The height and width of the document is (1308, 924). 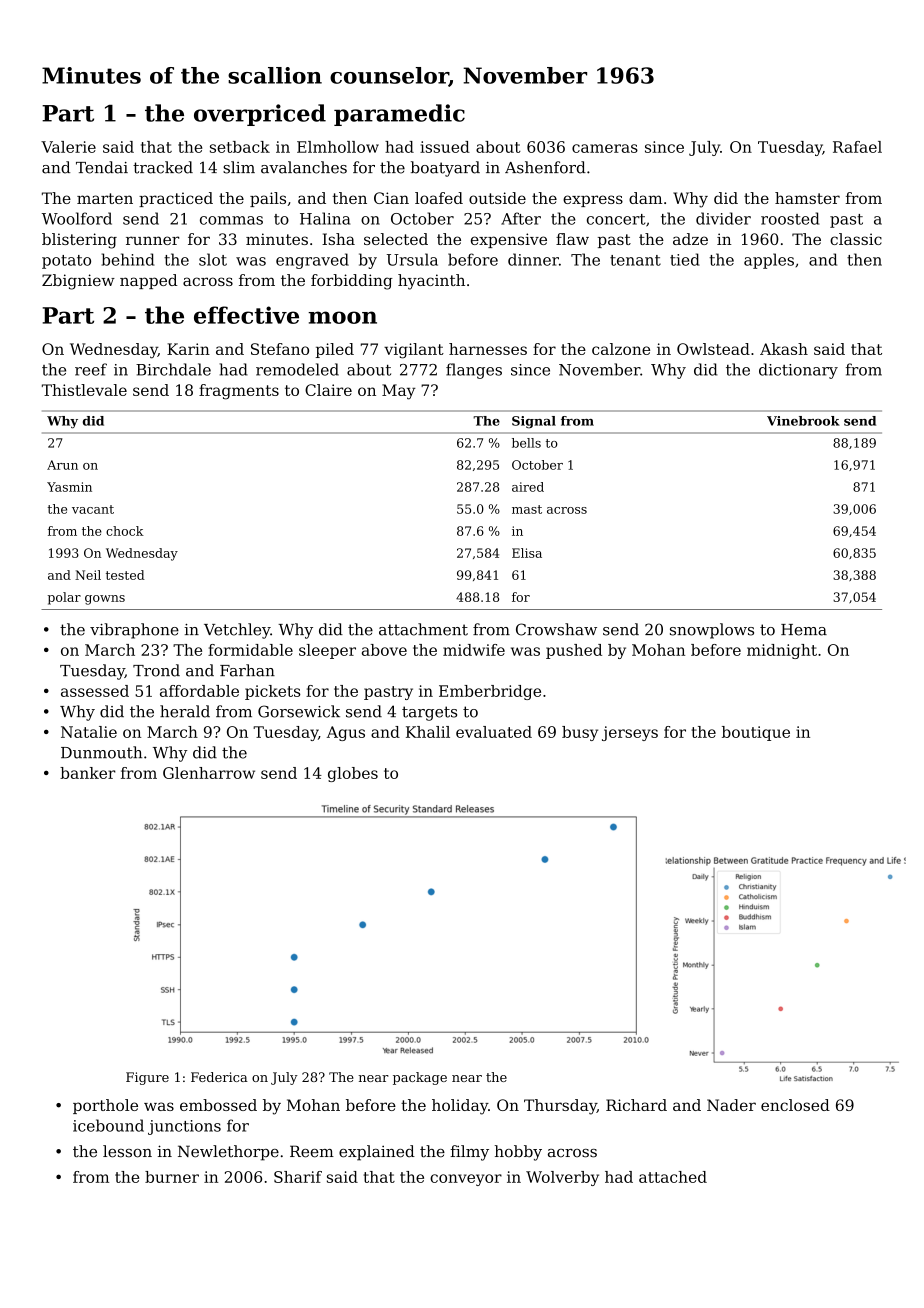 What do you see at coordinates (353, 774) in the document?
I see `globes` at bounding box center [353, 774].
